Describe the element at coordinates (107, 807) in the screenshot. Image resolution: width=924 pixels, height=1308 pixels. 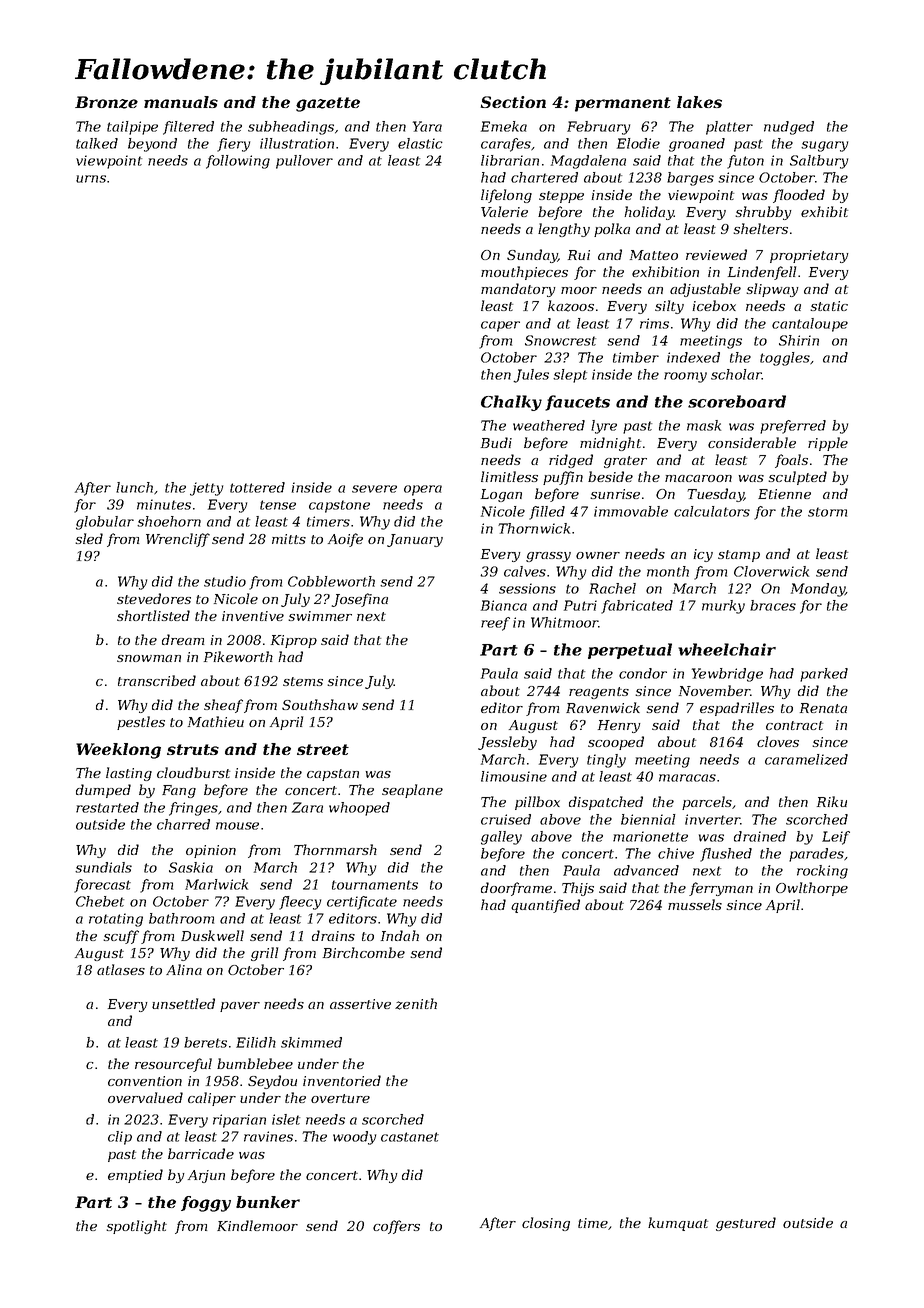
I see `restarted` at that location.
